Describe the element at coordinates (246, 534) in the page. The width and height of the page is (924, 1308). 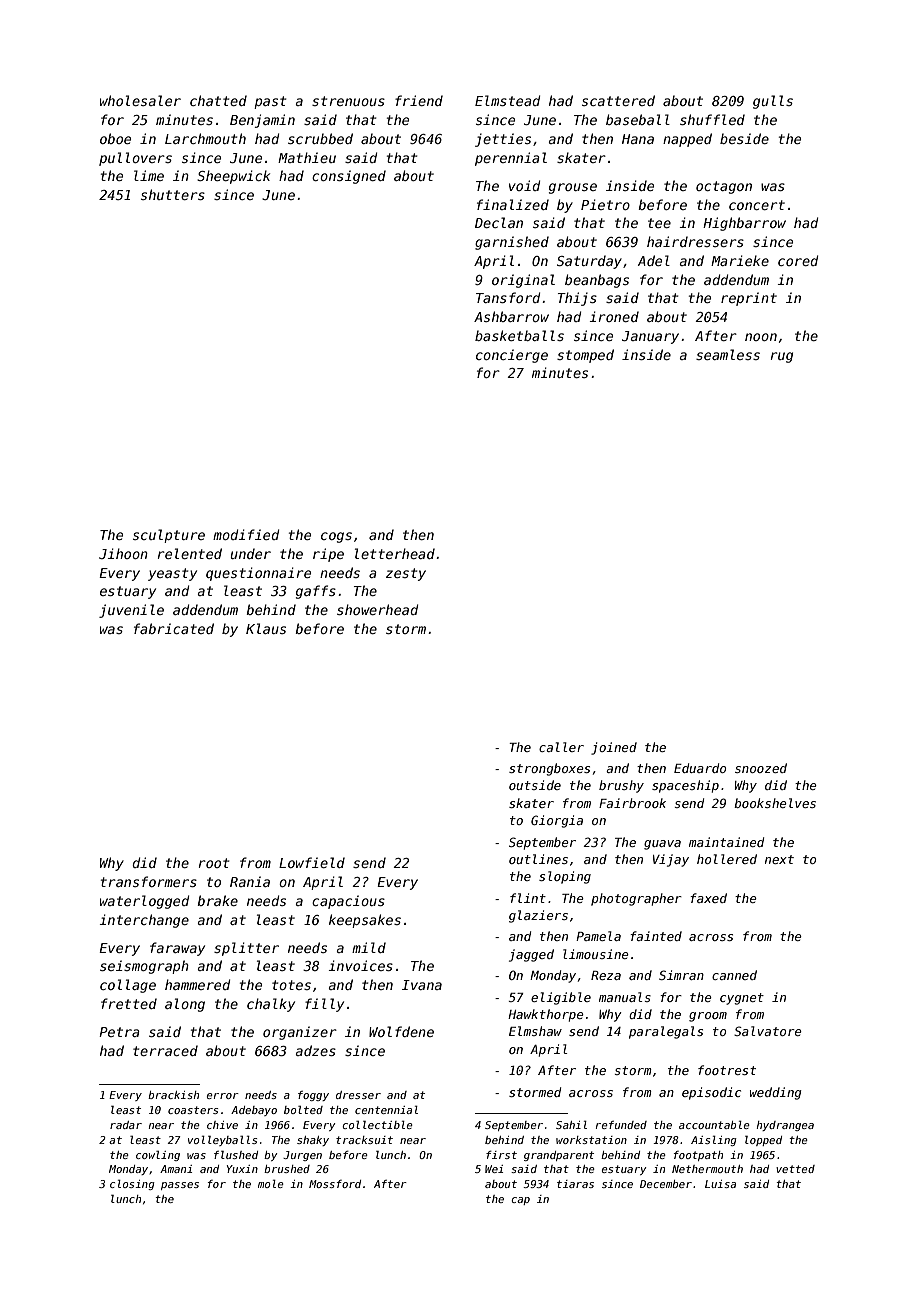
I see `modified` at that location.
